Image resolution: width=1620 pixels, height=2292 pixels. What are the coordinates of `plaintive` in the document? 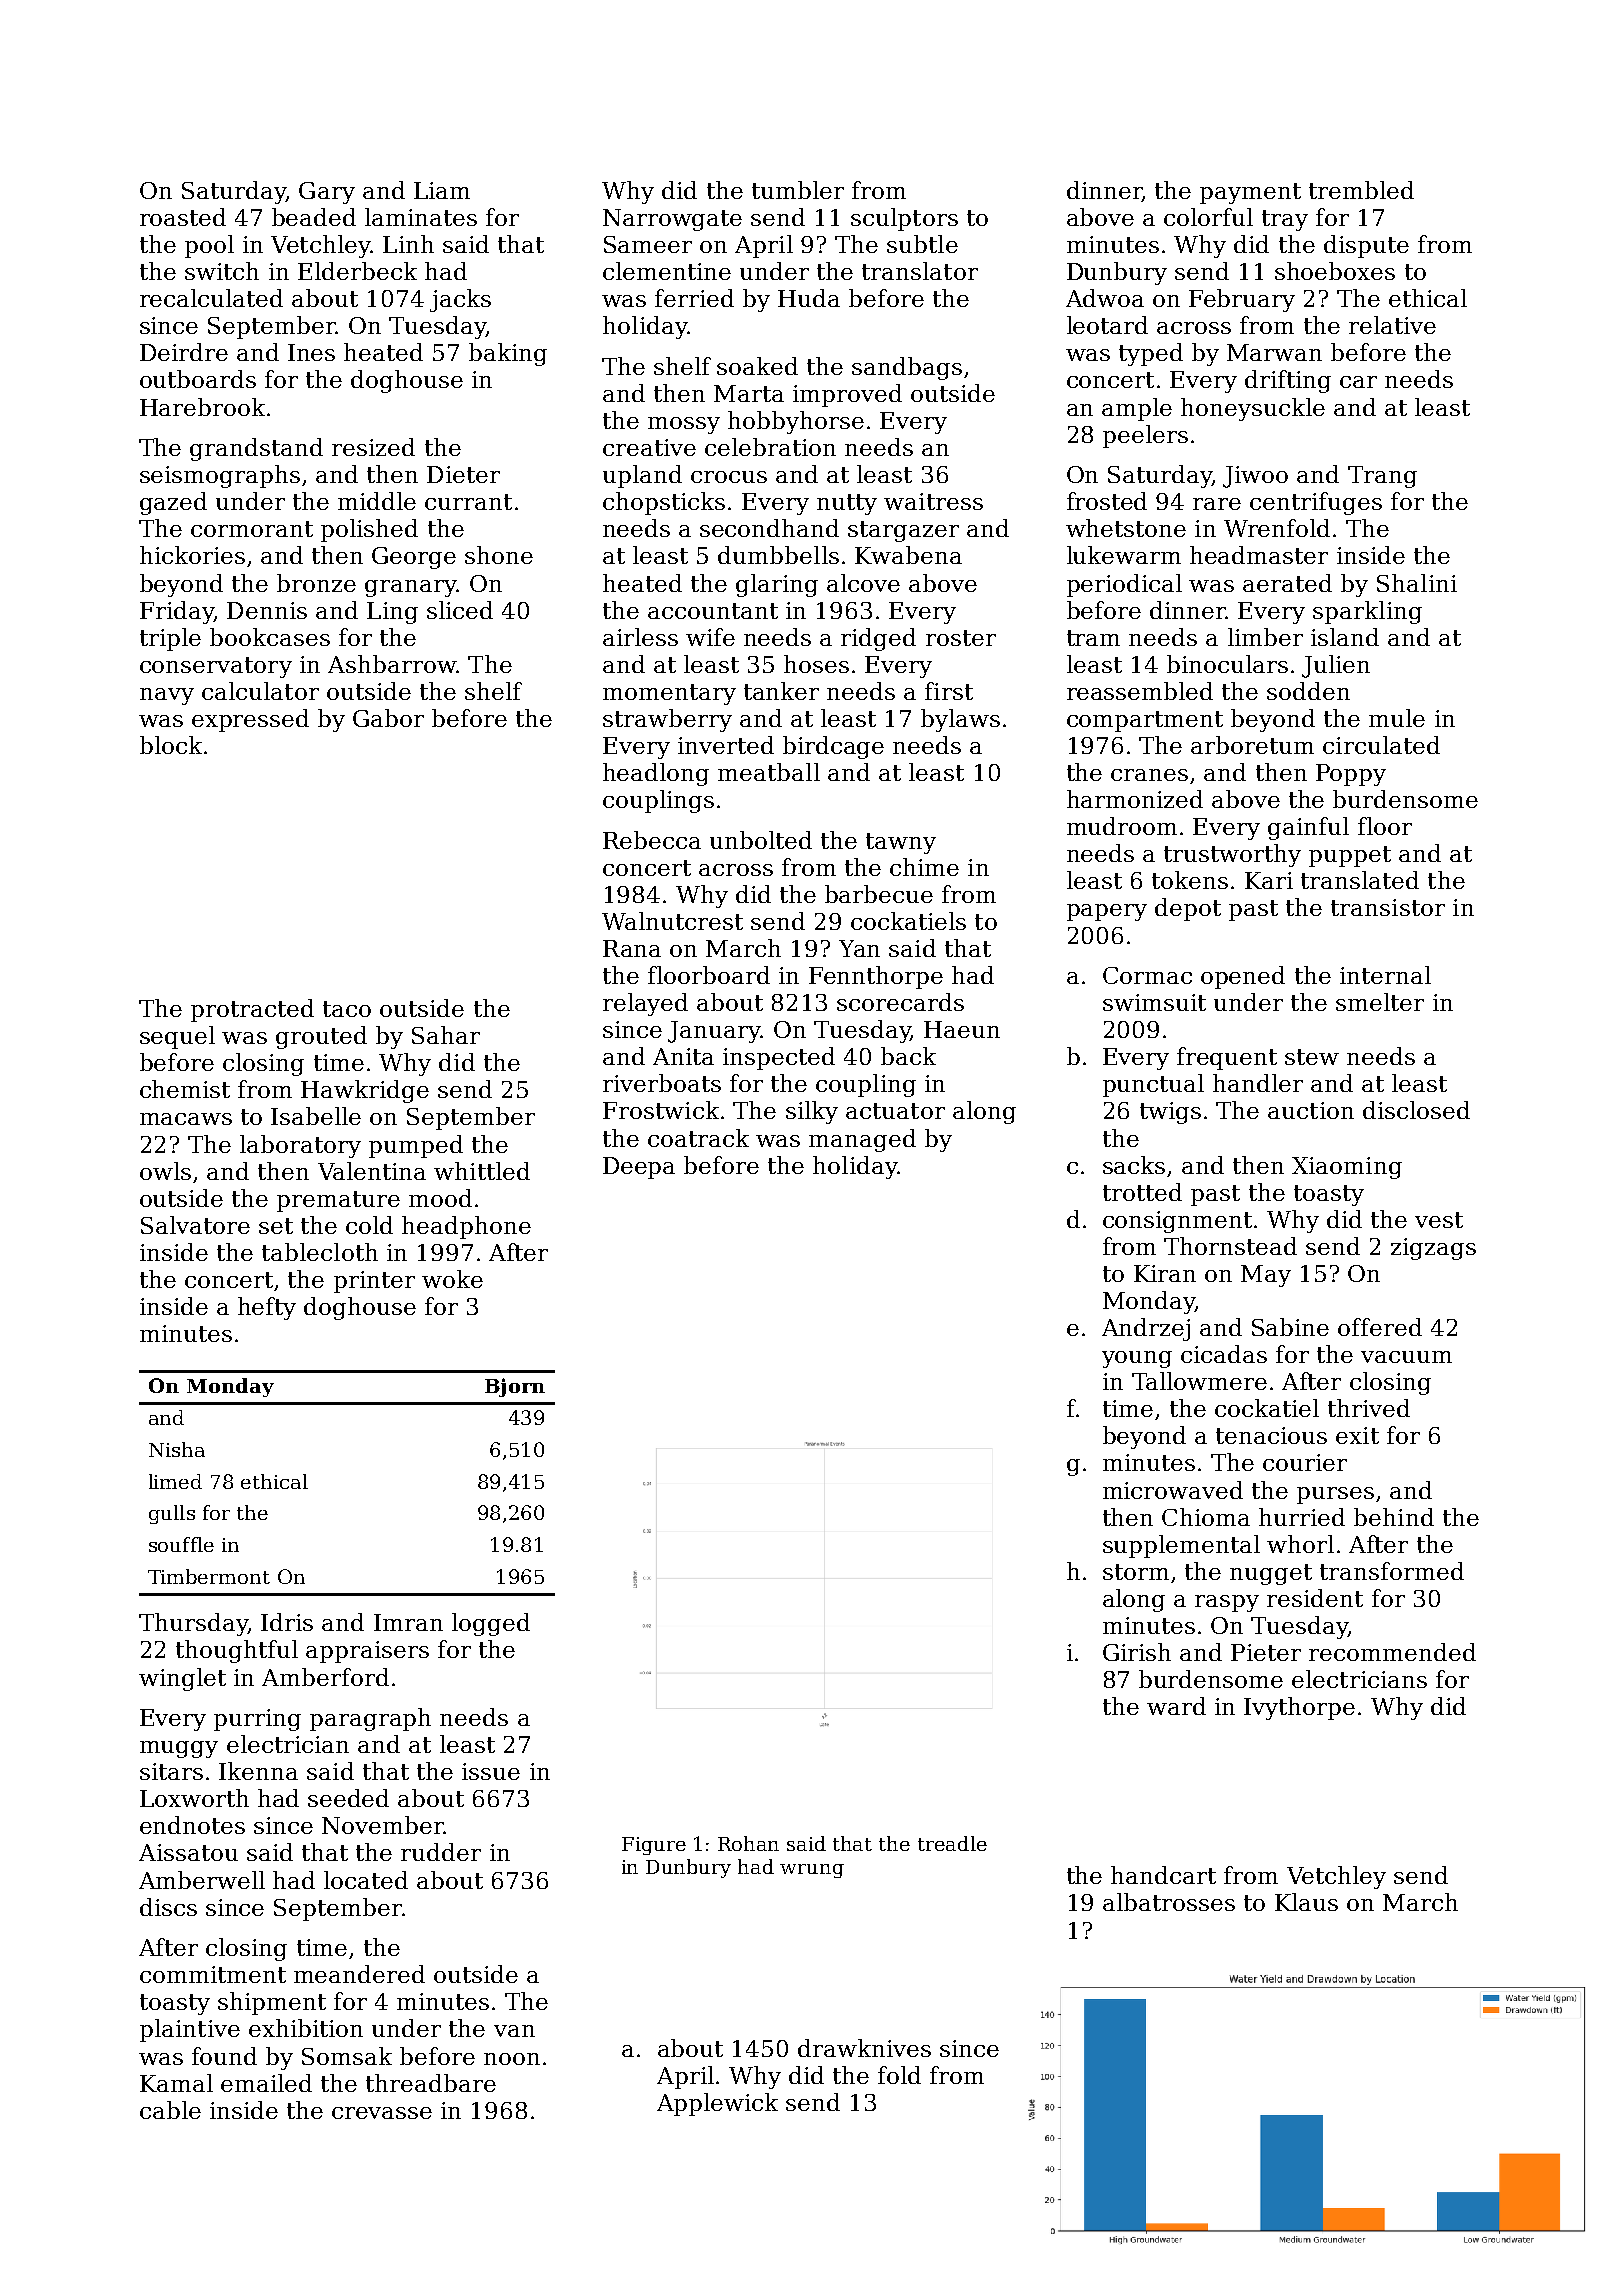 It's located at (190, 2030).
